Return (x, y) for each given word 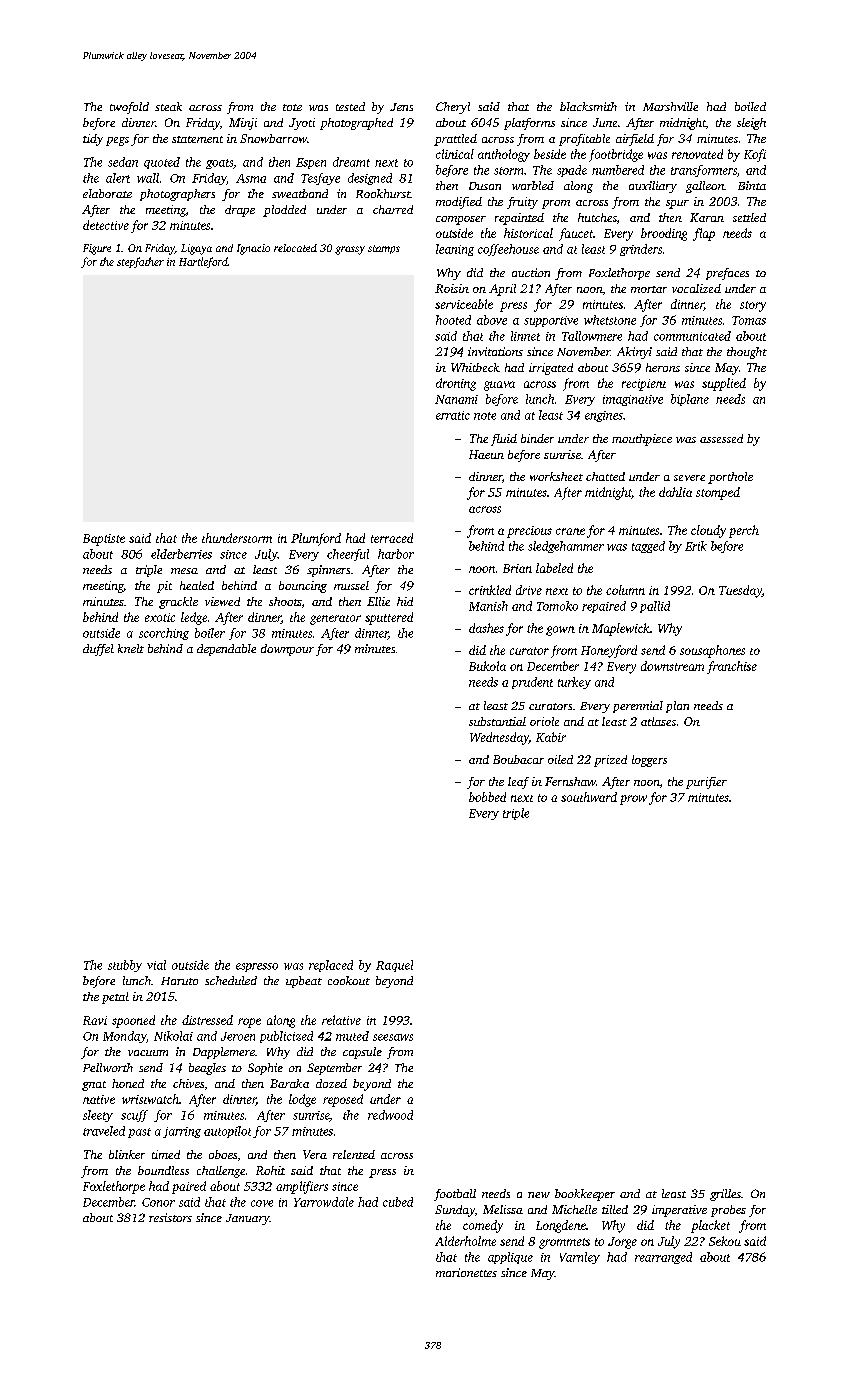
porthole (730, 478)
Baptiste (104, 540)
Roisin (452, 288)
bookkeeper (585, 1195)
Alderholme (465, 1241)
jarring (182, 1132)
